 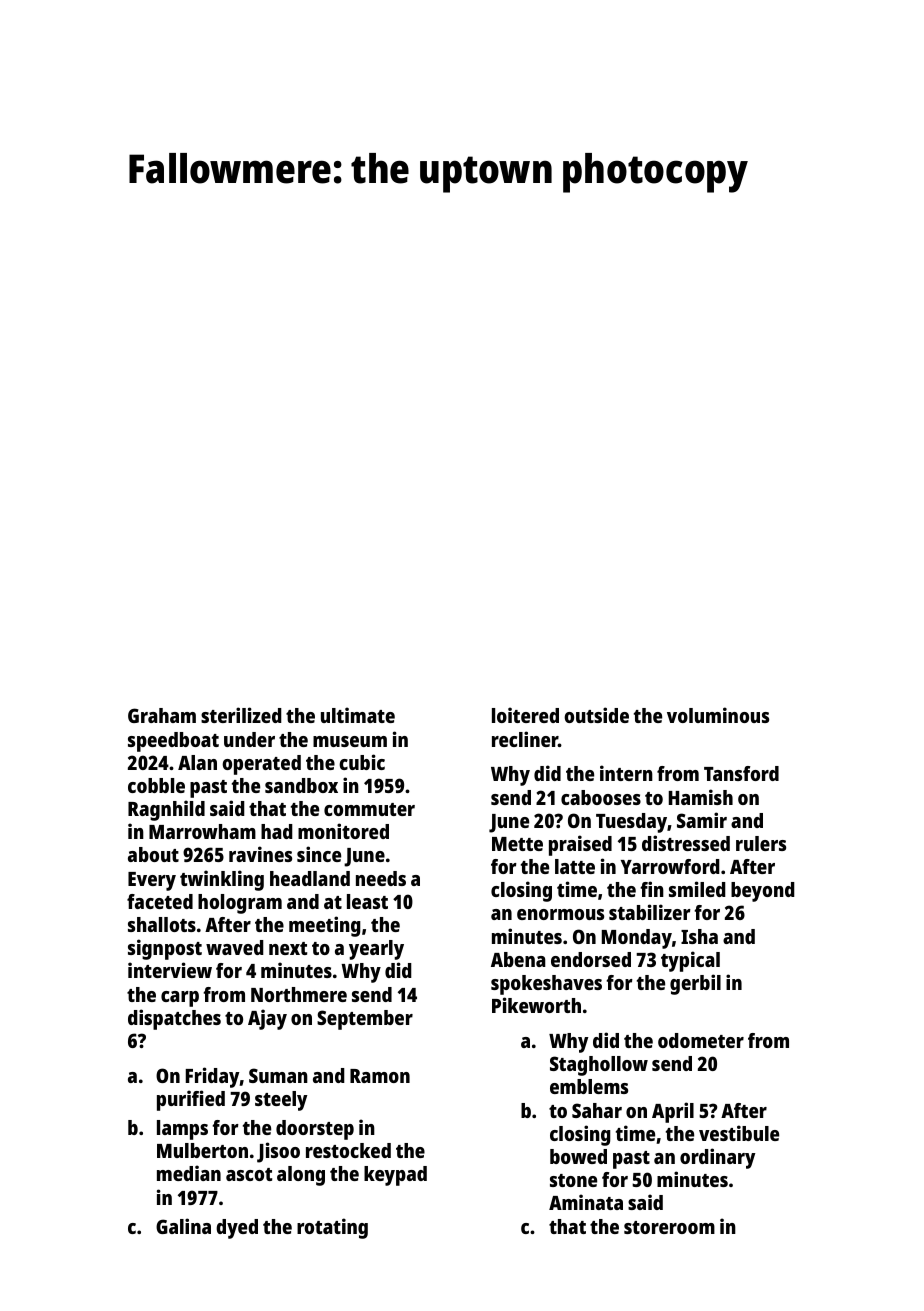 I want to click on typical, so click(x=690, y=961).
